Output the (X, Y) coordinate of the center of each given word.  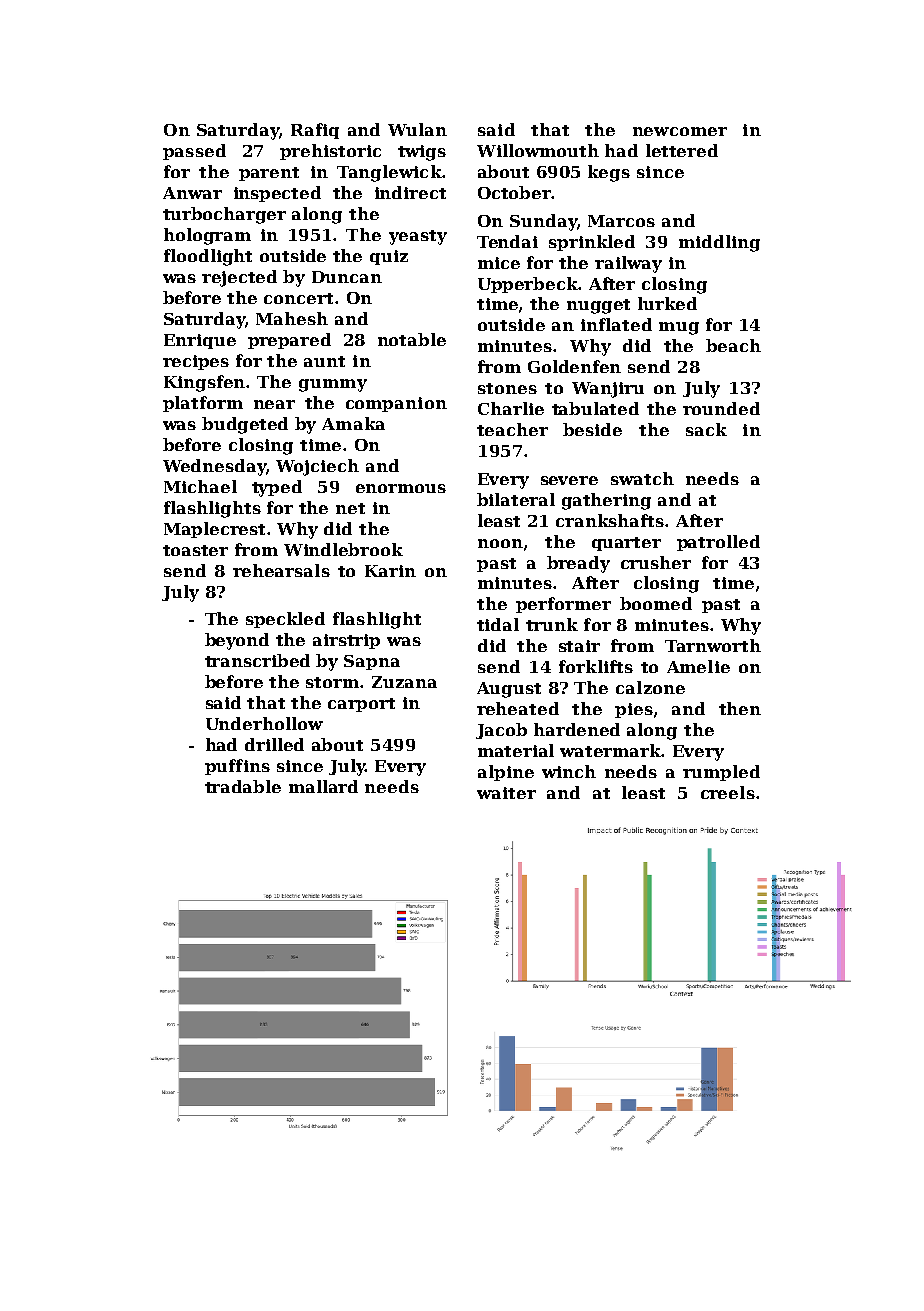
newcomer (680, 131)
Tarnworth (713, 645)
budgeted (245, 425)
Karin (390, 571)
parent (269, 174)
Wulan (417, 129)
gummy (333, 385)
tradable (243, 786)
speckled (285, 620)
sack (706, 429)
